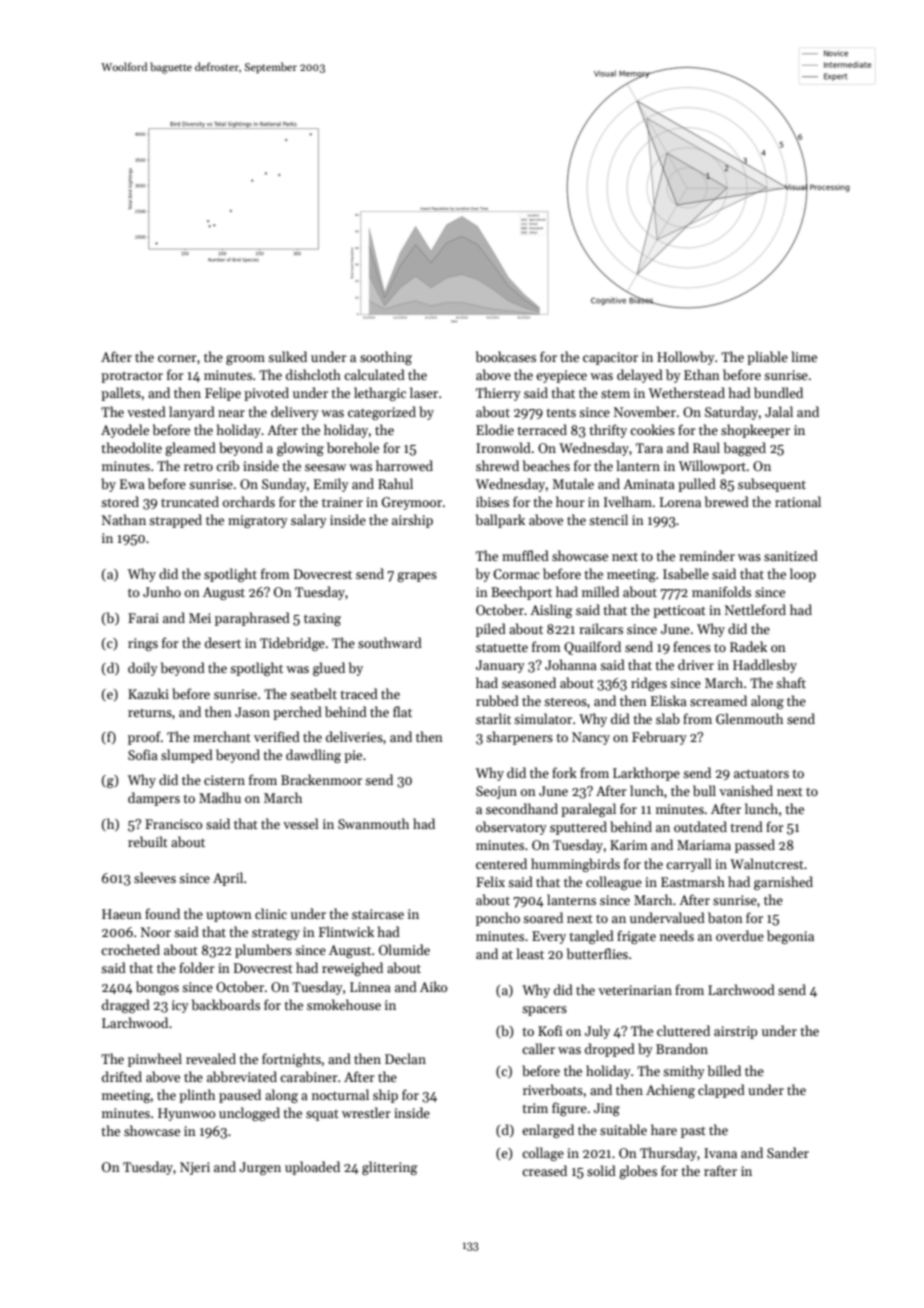 This screenshot has height=1308, width=924. I want to click on capacitor, so click(610, 358).
